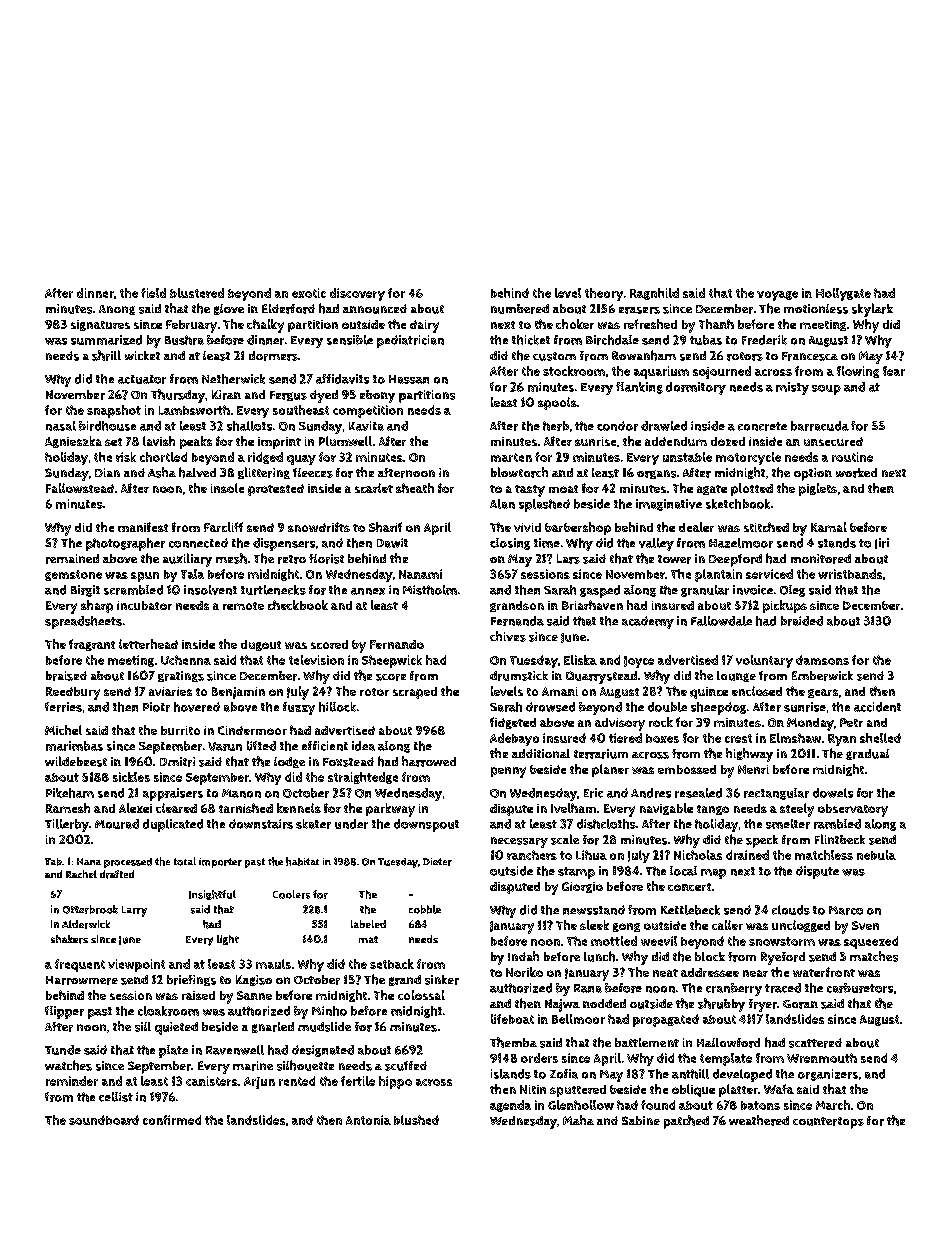 Image resolution: width=952 pixels, height=1233 pixels. Describe the element at coordinates (822, 676) in the document. I see `Emberwick` at that location.
